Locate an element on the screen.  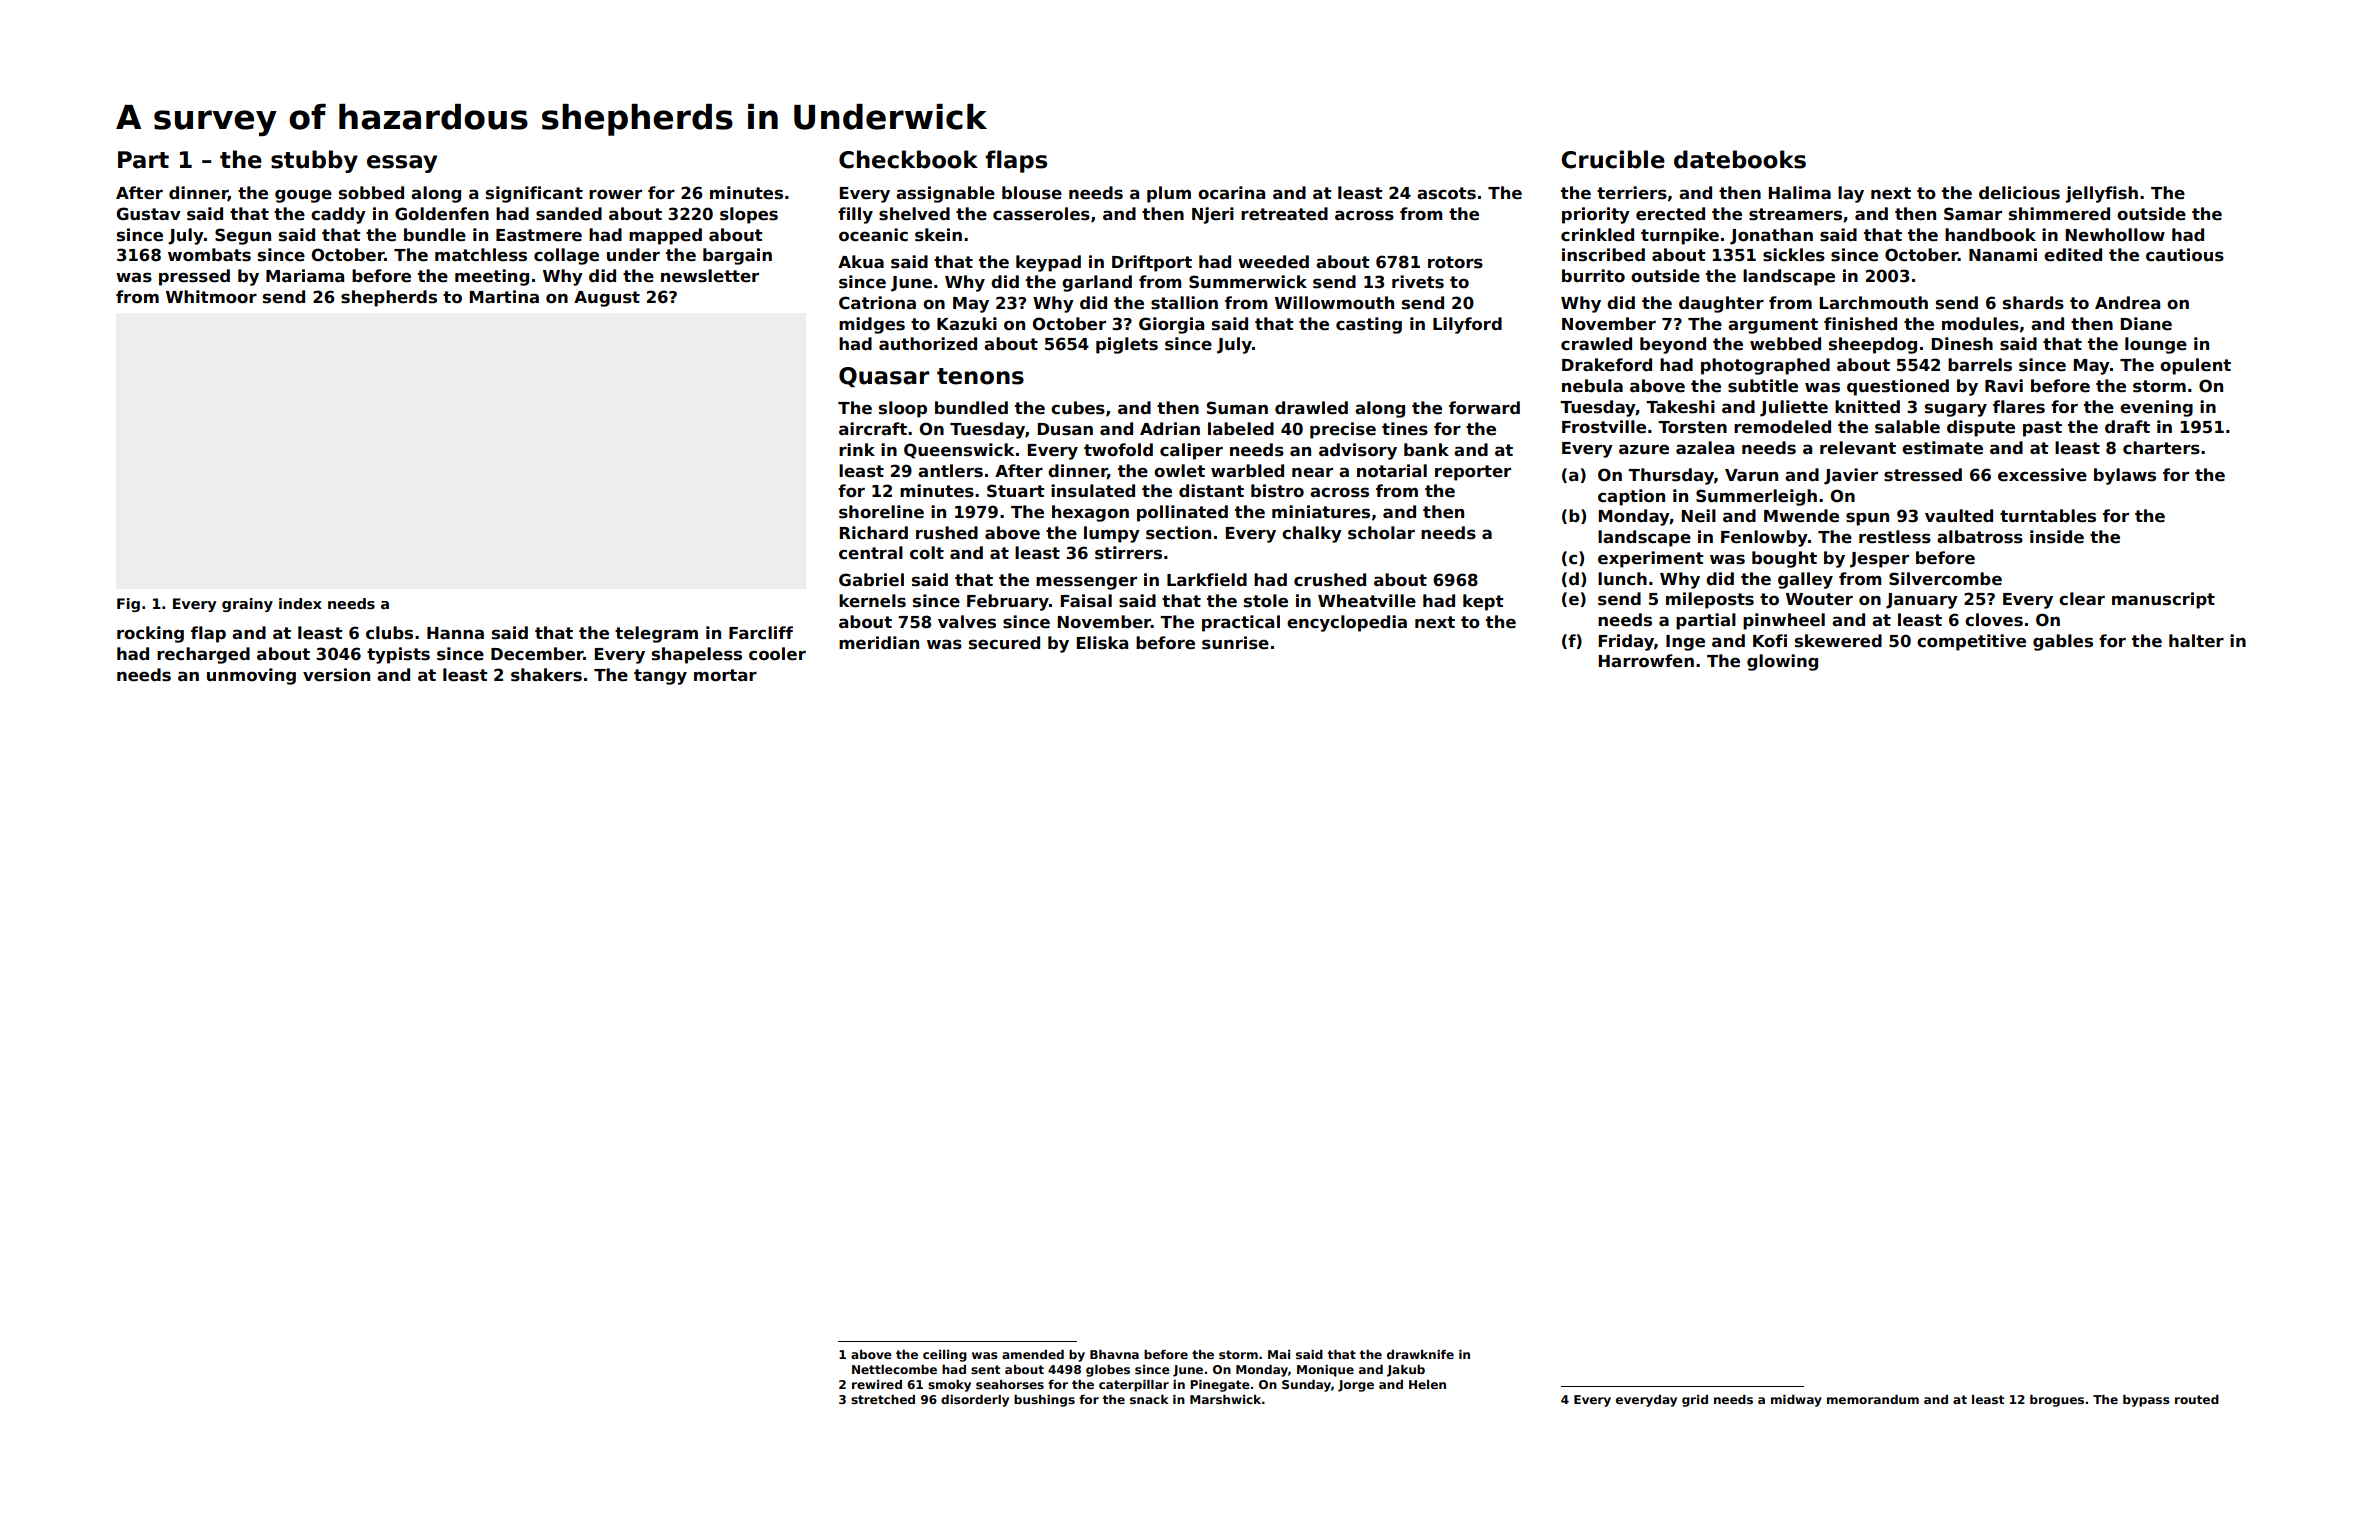
drawknife is located at coordinates (1420, 1354).
